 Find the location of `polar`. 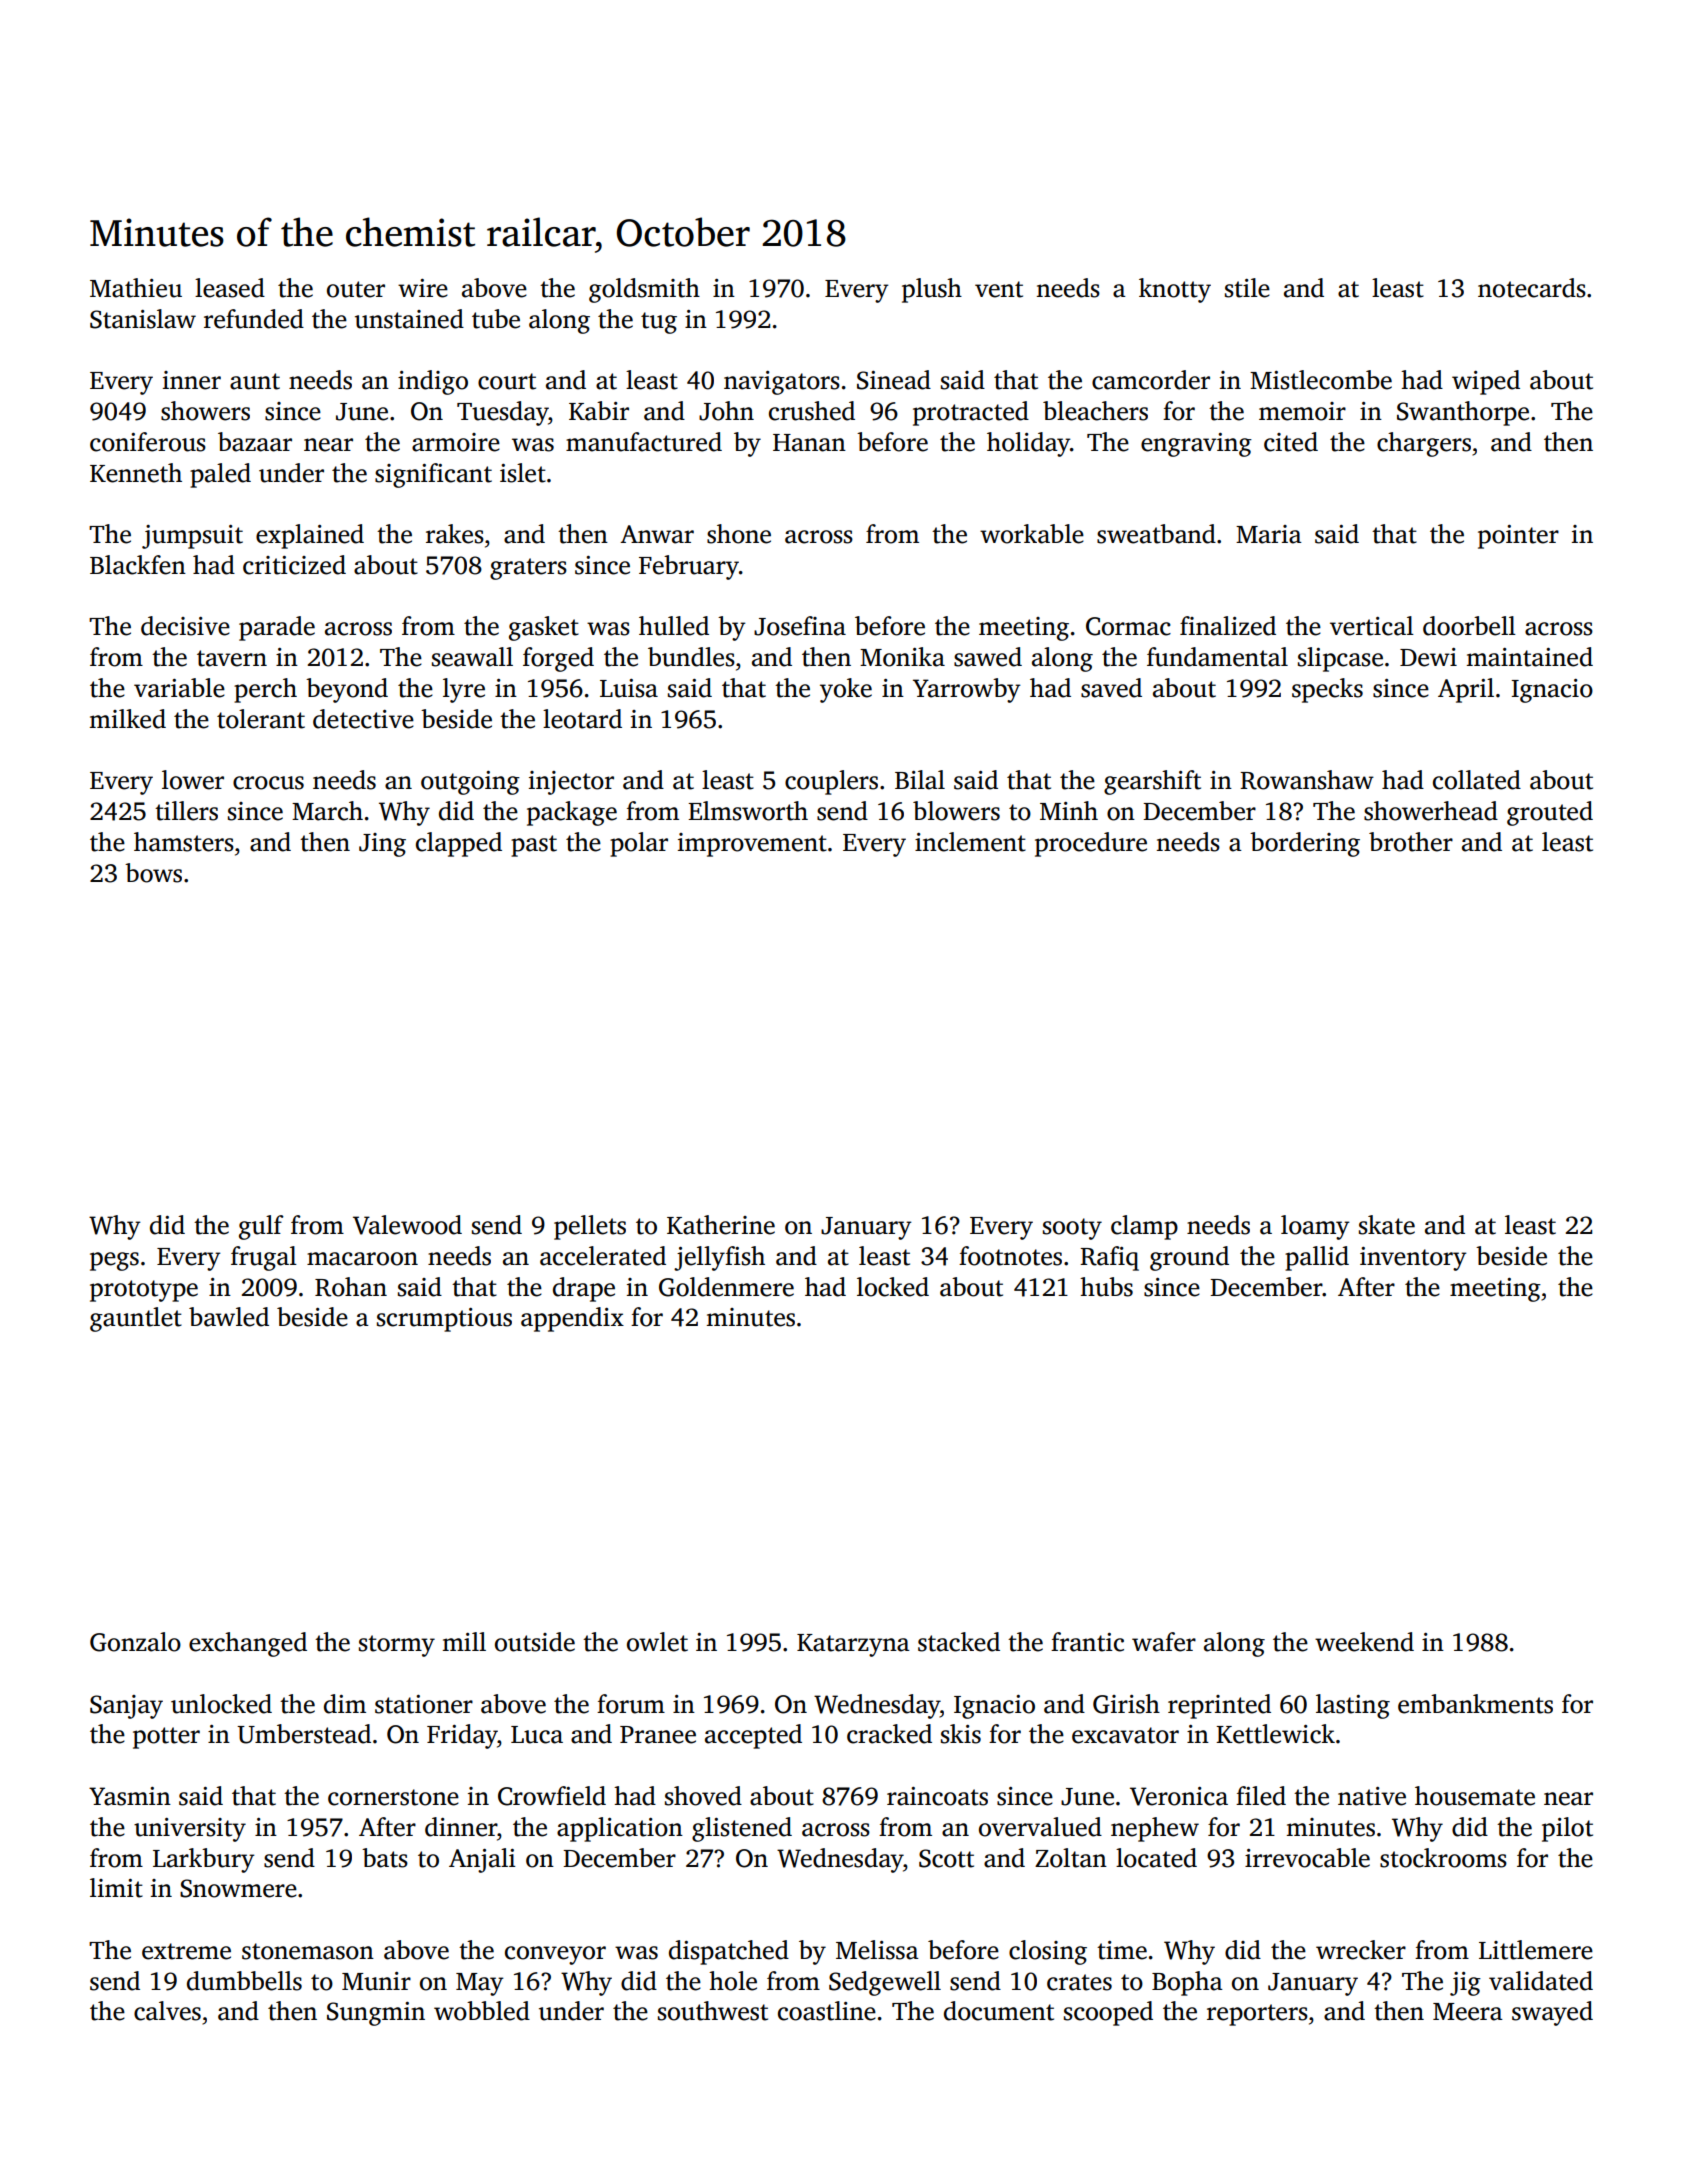

polar is located at coordinates (639, 844).
